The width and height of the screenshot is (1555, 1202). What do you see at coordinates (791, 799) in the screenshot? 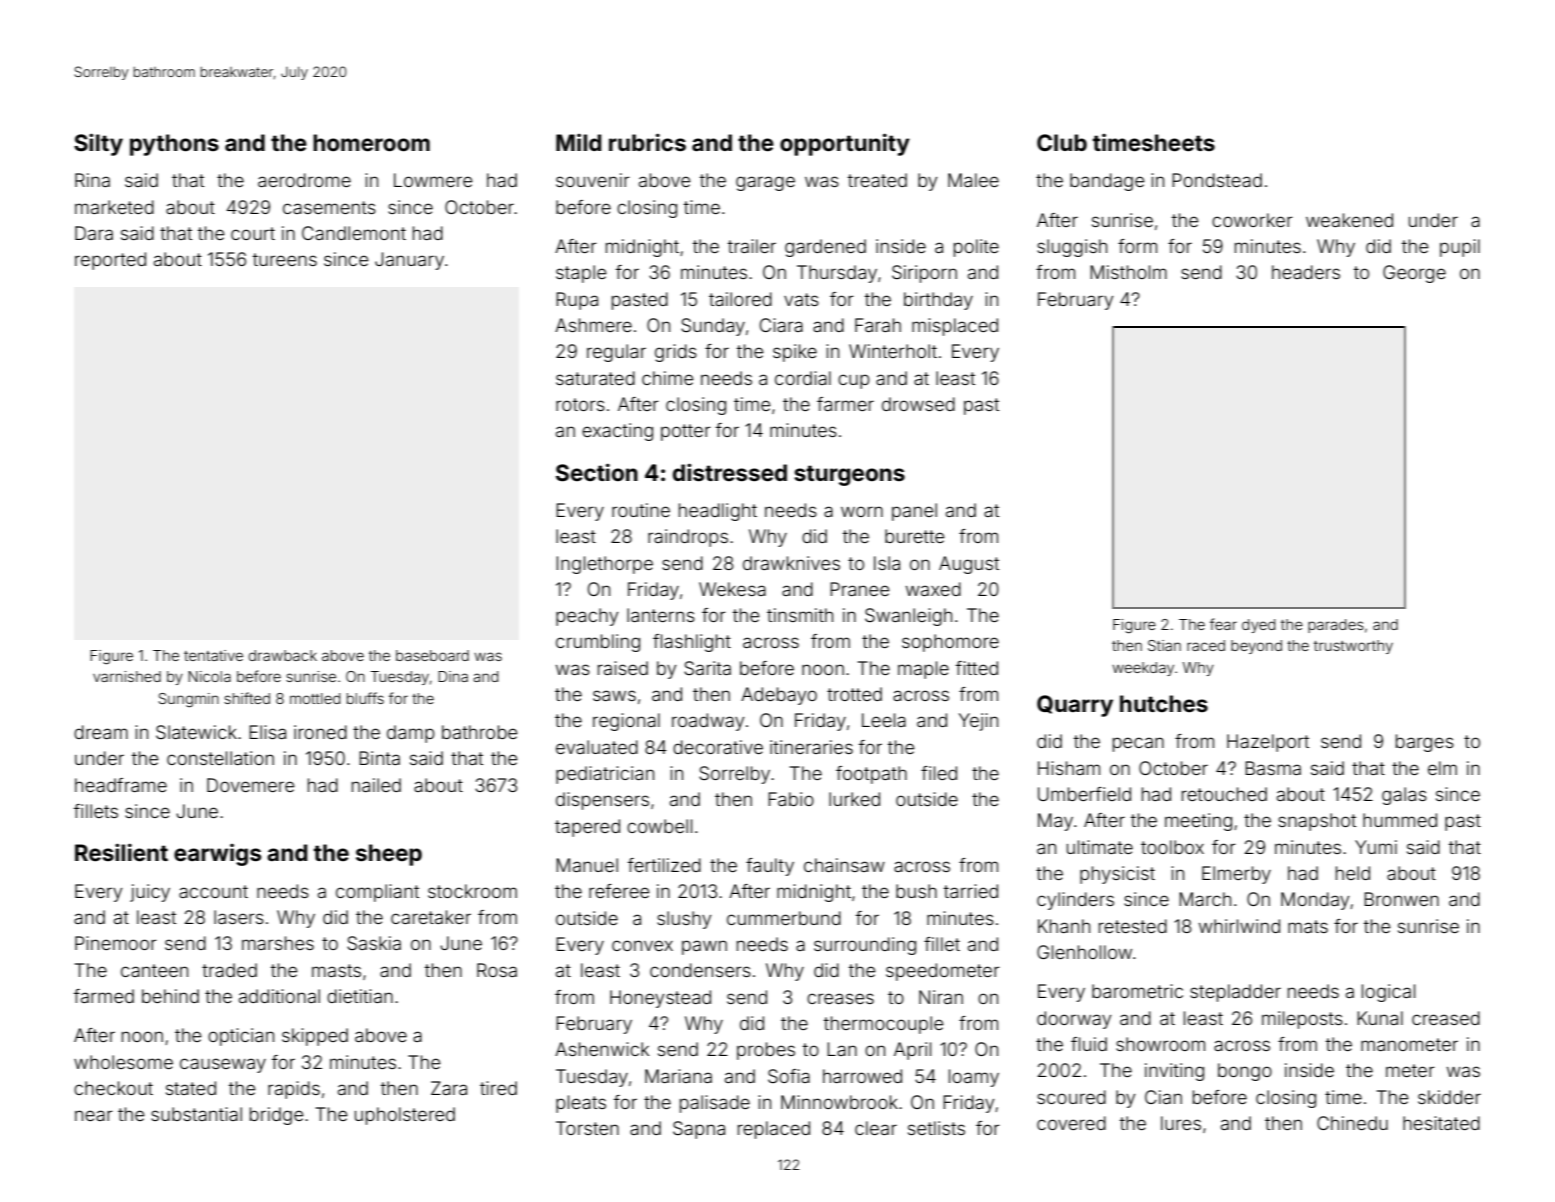
I see `Fabio` at bounding box center [791, 799].
